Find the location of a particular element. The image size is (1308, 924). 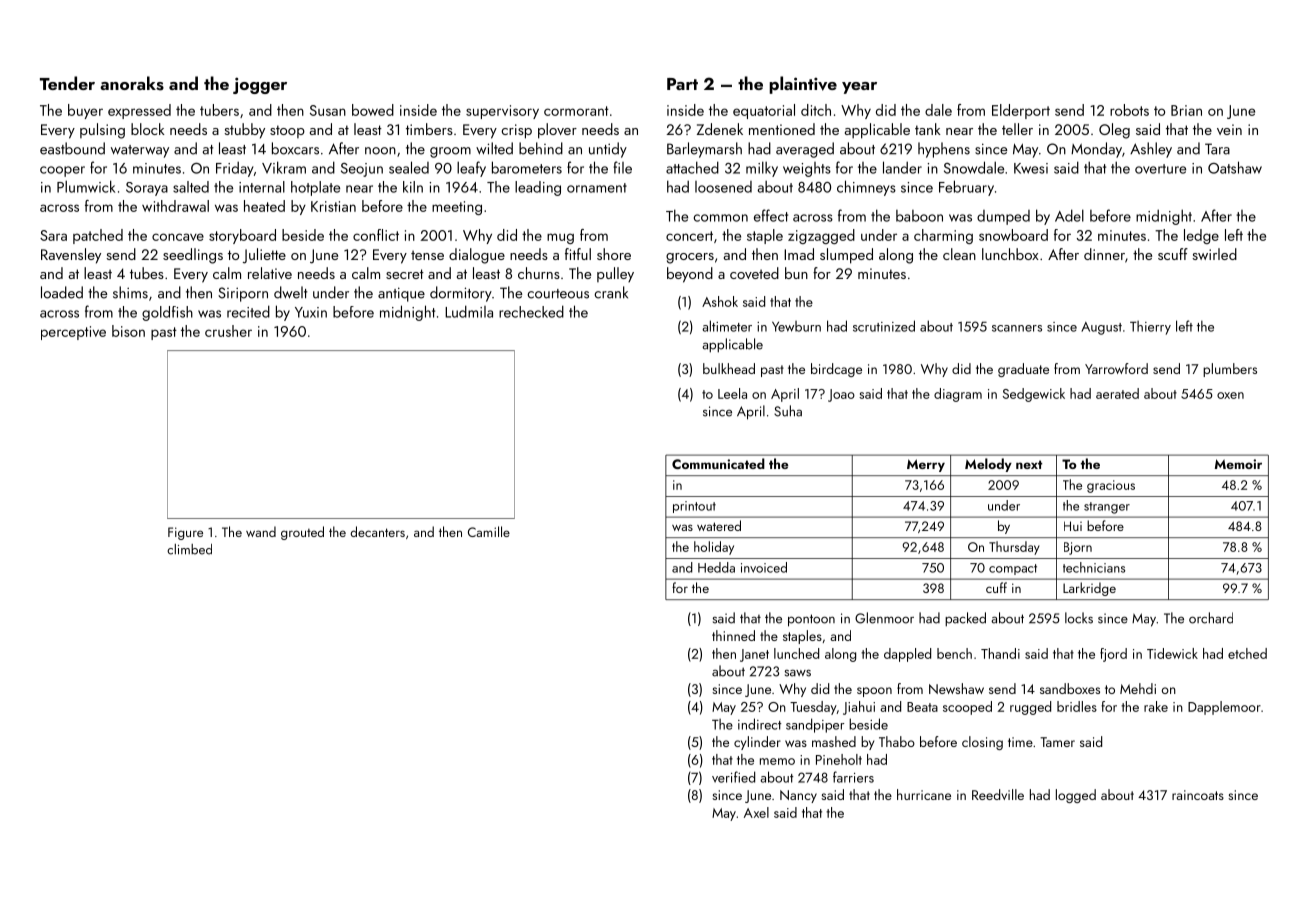

dialogue is located at coordinates (477, 256).
